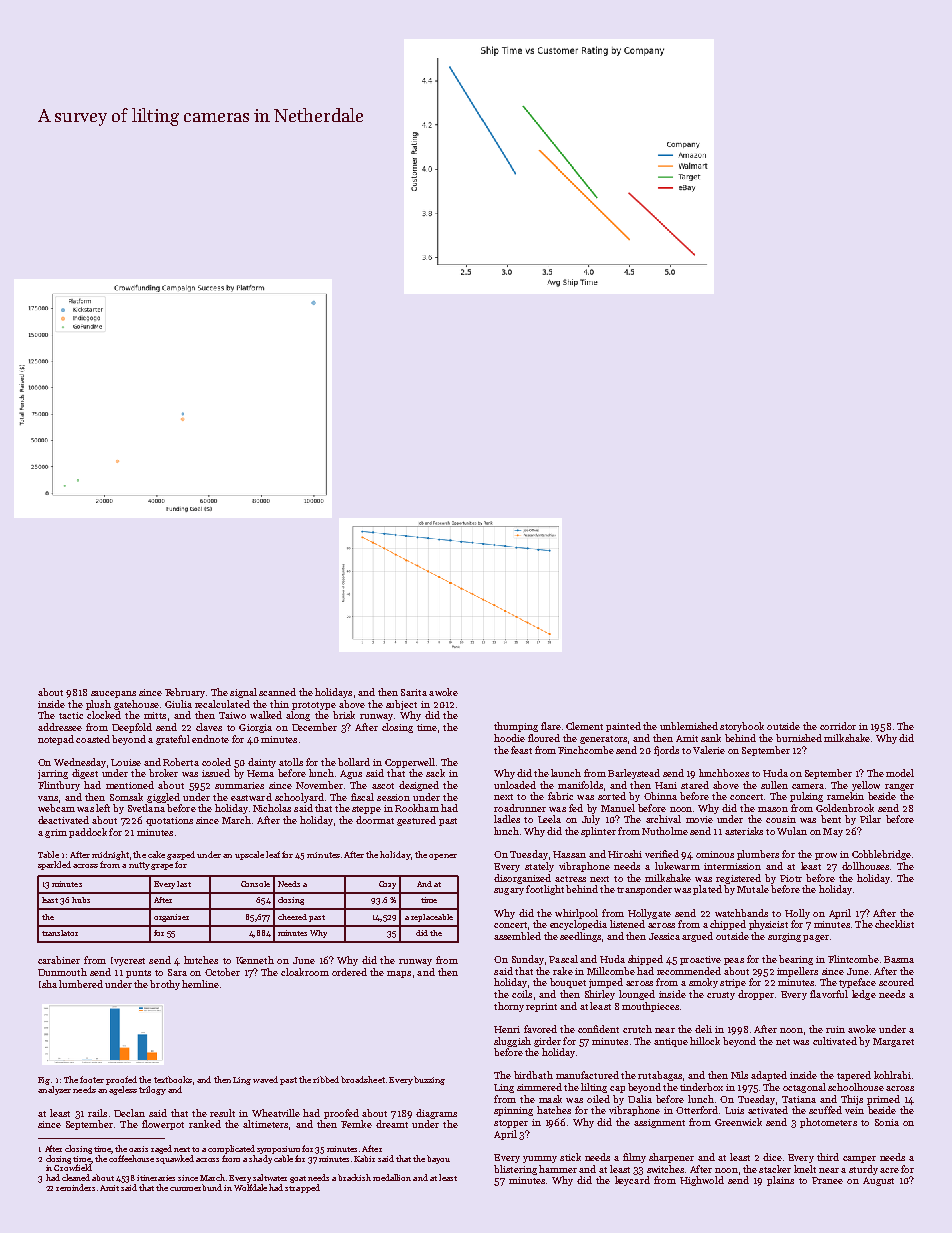 This image has width=952, height=1233. What do you see at coordinates (113, 694) in the image?
I see `saucepans` at bounding box center [113, 694].
